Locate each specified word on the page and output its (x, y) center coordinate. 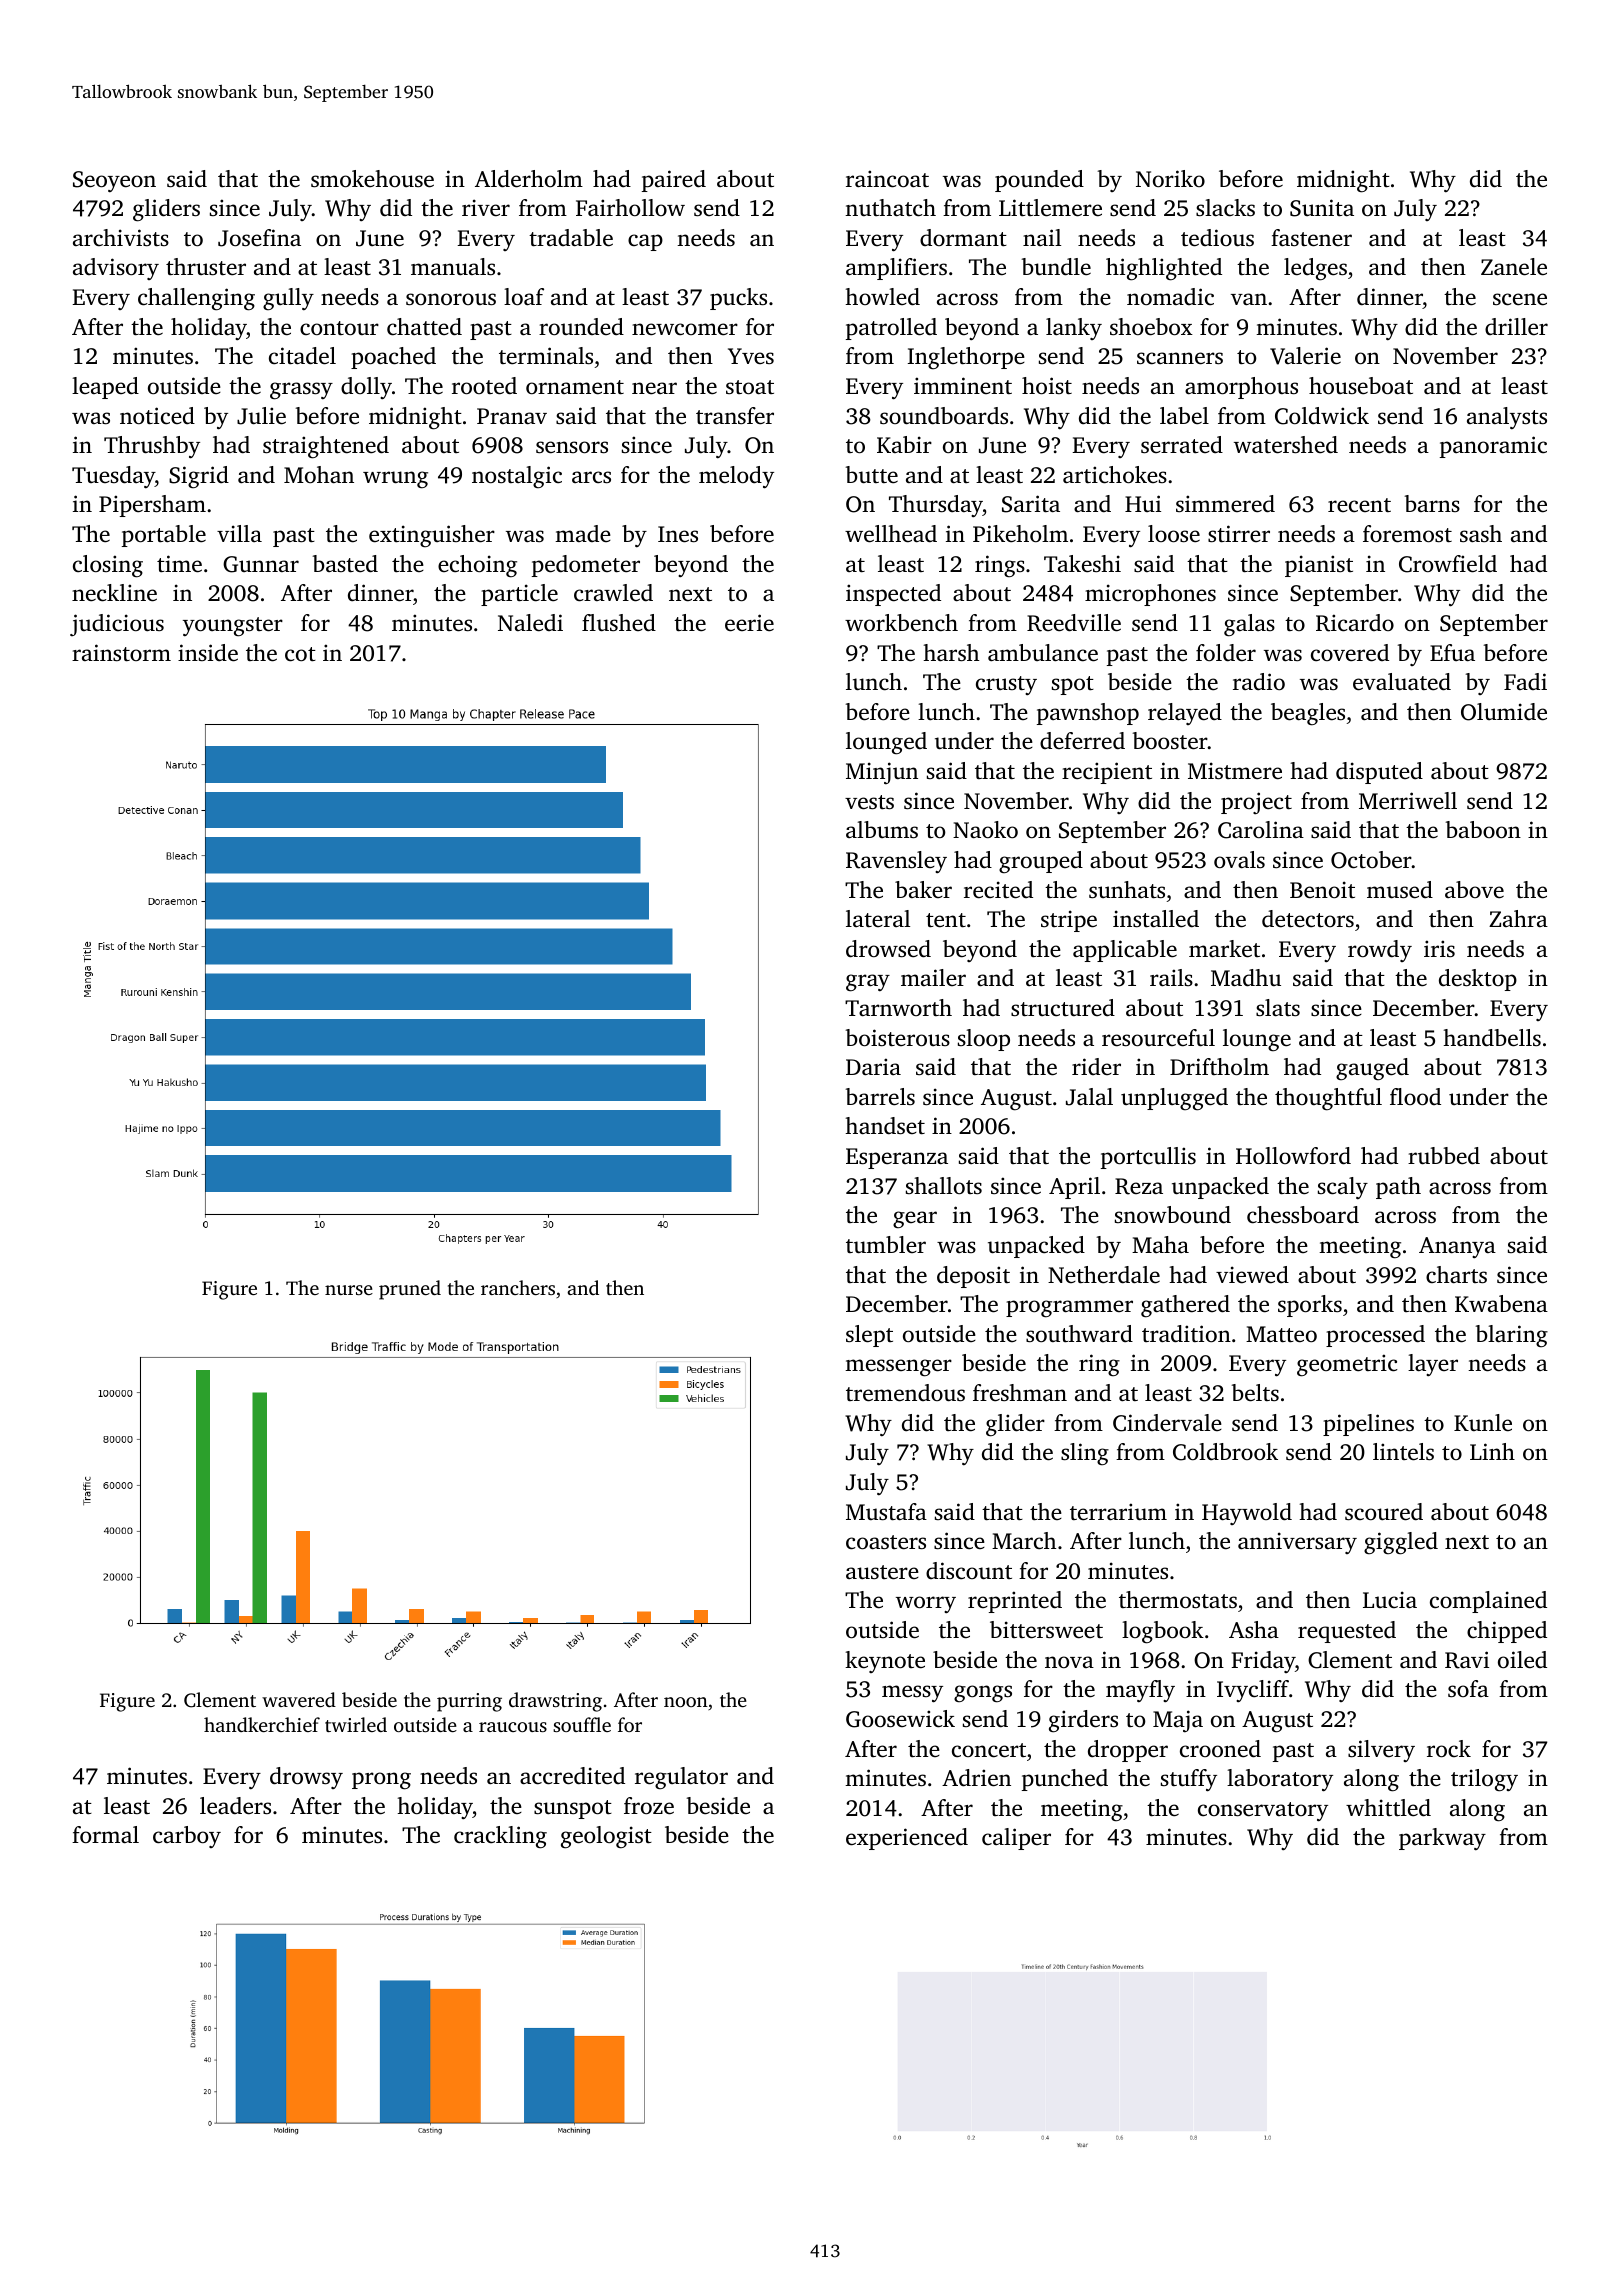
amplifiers (896, 269)
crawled (613, 593)
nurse (349, 1290)
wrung (395, 480)
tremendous (905, 1393)
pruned (410, 1290)
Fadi (1525, 681)
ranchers (518, 1287)
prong (381, 1781)
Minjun (882, 773)
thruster (206, 267)
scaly (1343, 1188)
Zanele (1514, 267)
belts (1255, 1393)
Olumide (1504, 712)
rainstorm (121, 652)
